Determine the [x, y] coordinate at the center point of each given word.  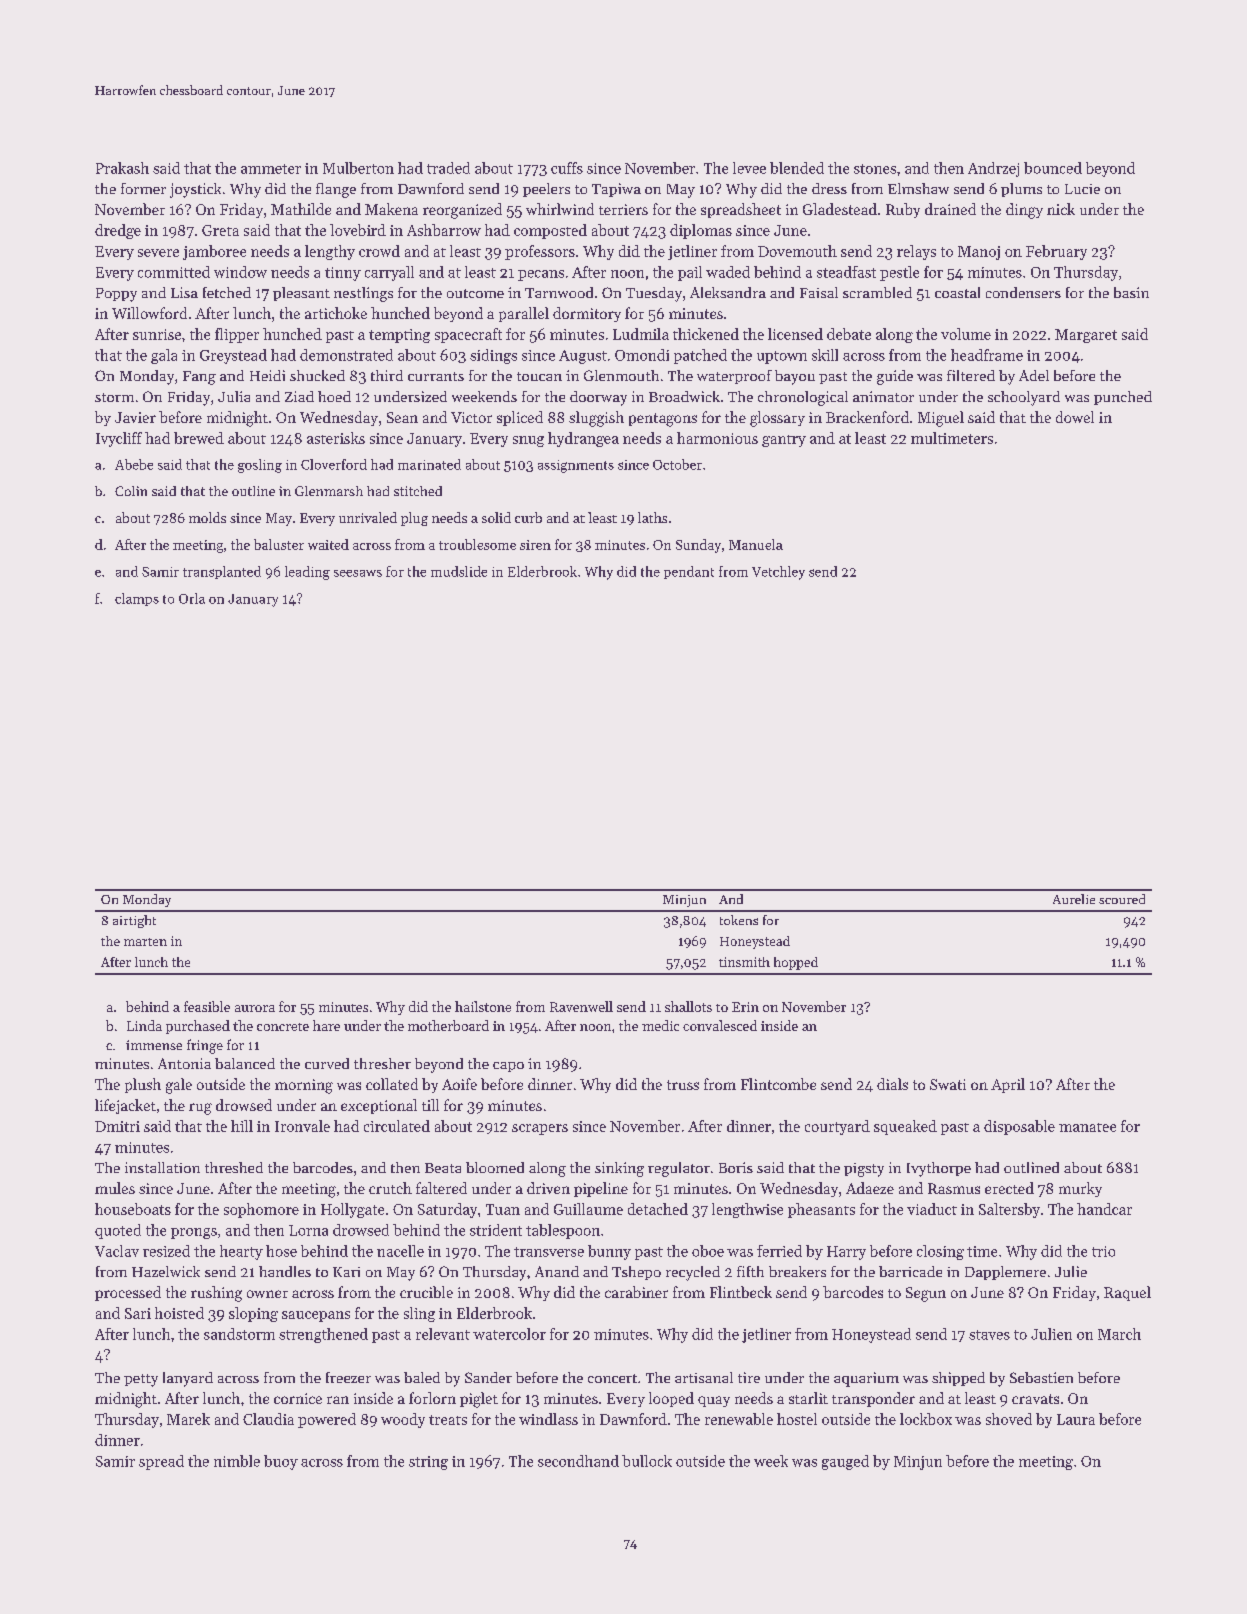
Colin [131, 491]
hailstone [483, 1006]
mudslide [459, 571]
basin [1131, 292]
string [428, 1463]
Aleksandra [728, 292]
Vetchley [778, 573]
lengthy [330, 252]
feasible [207, 1006]
